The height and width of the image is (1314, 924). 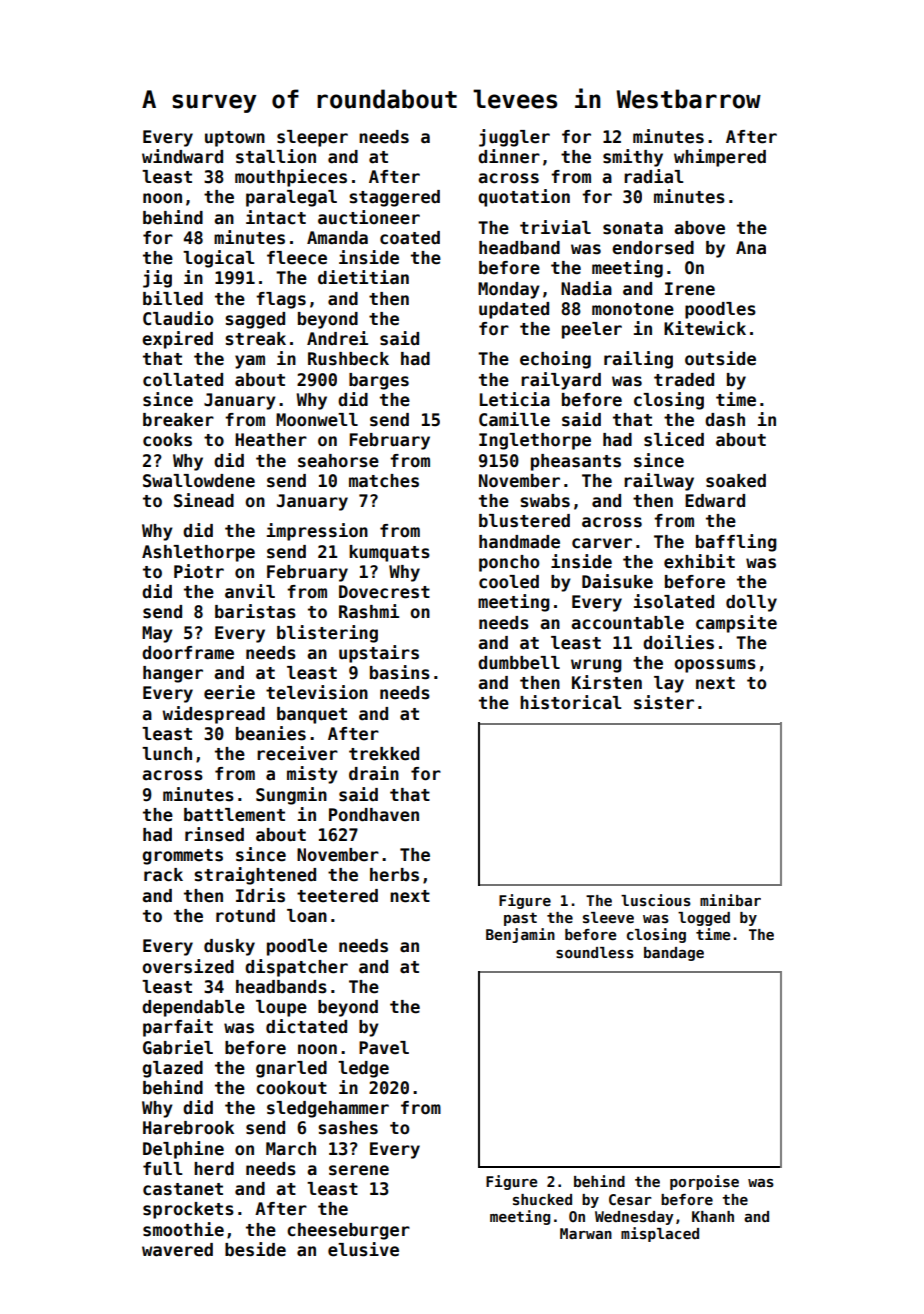 What do you see at coordinates (363, 1249) in the image?
I see `elusive` at bounding box center [363, 1249].
